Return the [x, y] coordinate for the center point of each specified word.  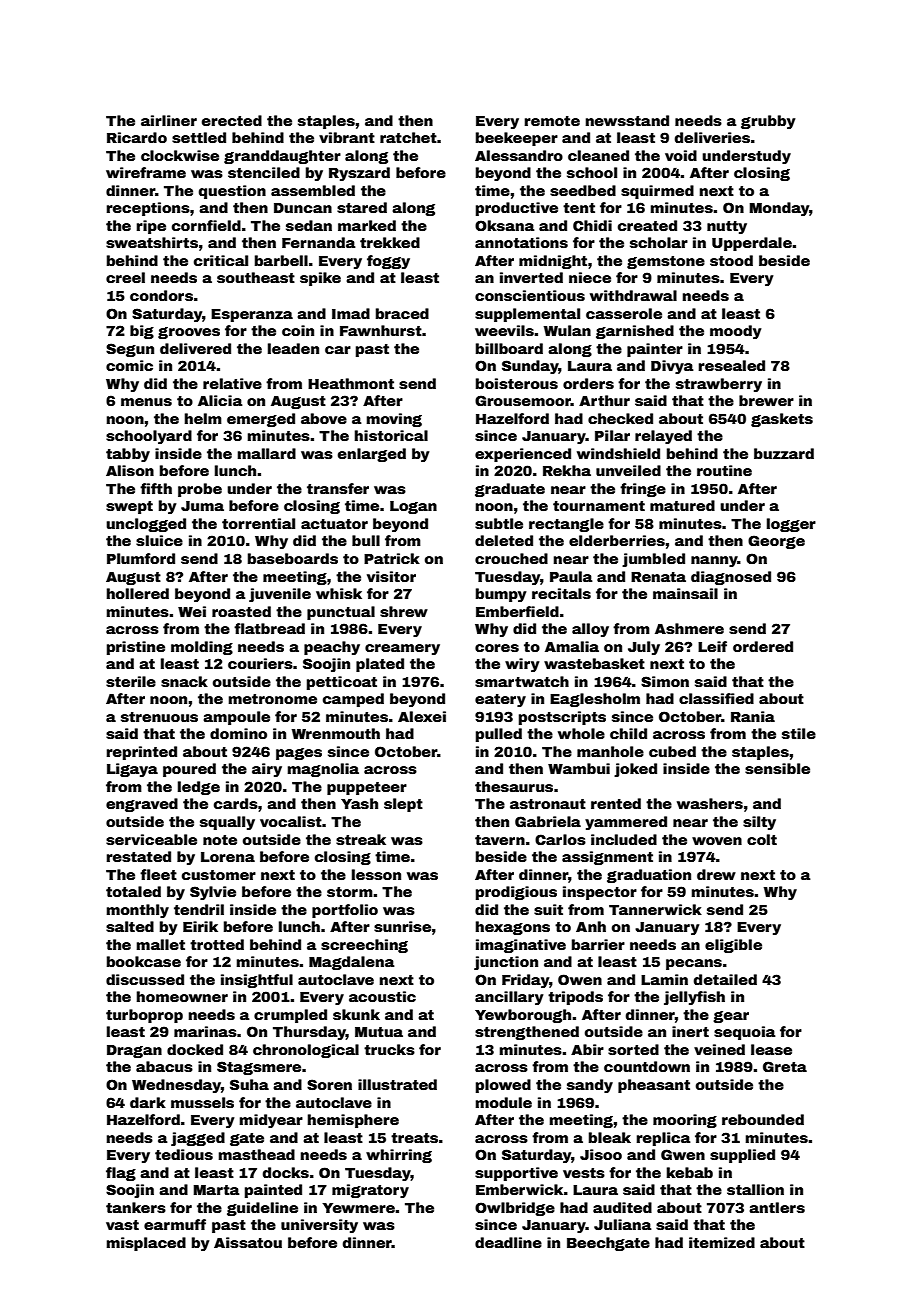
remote [552, 121]
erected [232, 120]
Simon [665, 681]
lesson [376, 874]
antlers [777, 1207]
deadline [508, 1242]
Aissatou [248, 1242]
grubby [768, 122]
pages [299, 754]
